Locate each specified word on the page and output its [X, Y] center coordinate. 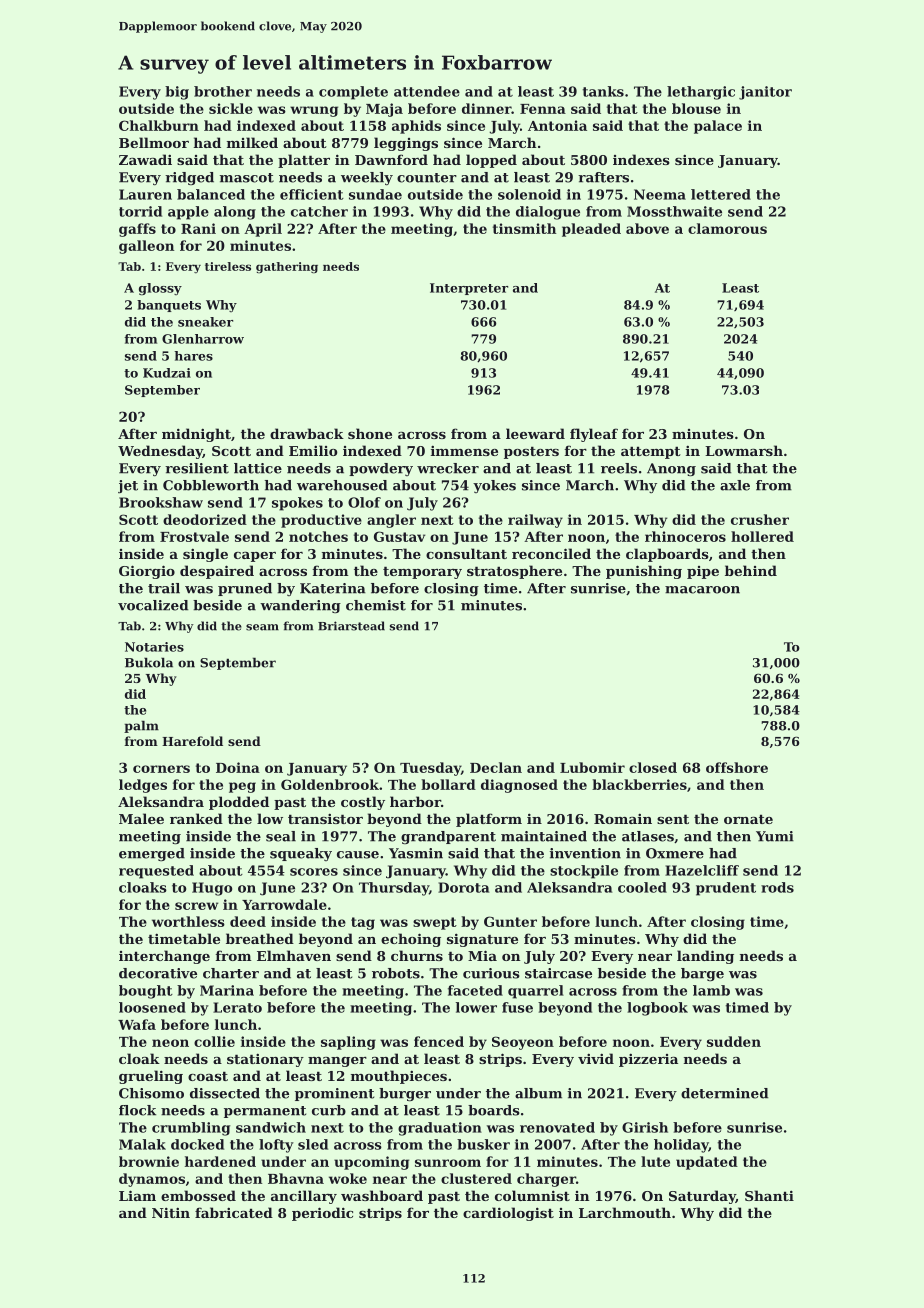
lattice [258, 468]
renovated [557, 1127]
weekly [367, 178]
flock [137, 1110]
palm [141, 727]
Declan [496, 767]
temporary [422, 573]
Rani [198, 228]
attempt [651, 453]
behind [751, 570]
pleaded [591, 230]
